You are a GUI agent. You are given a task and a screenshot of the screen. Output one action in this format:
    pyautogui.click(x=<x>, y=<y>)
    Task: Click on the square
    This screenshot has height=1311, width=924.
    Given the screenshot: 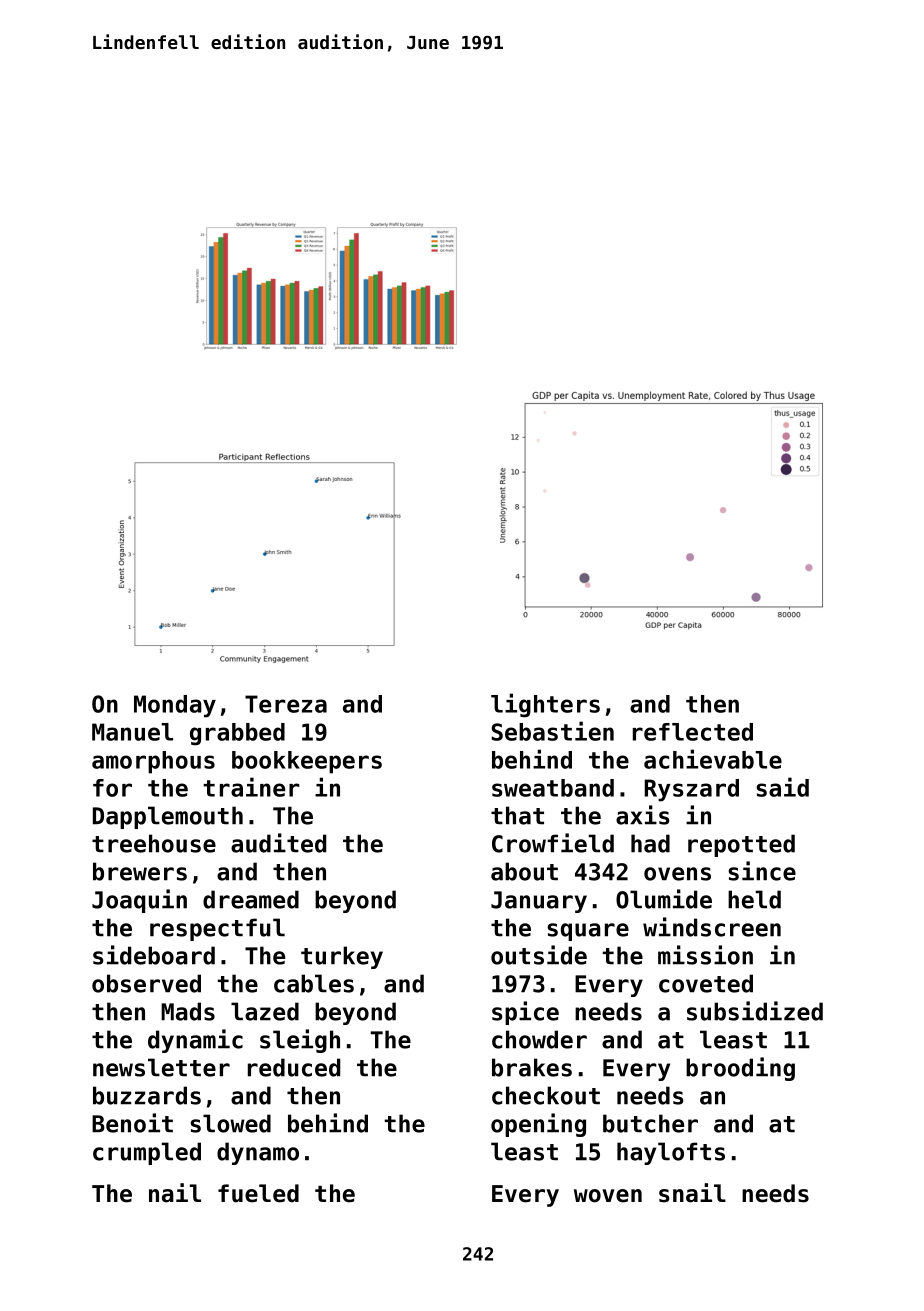 What is the action you would take?
    pyautogui.click(x=588, y=932)
